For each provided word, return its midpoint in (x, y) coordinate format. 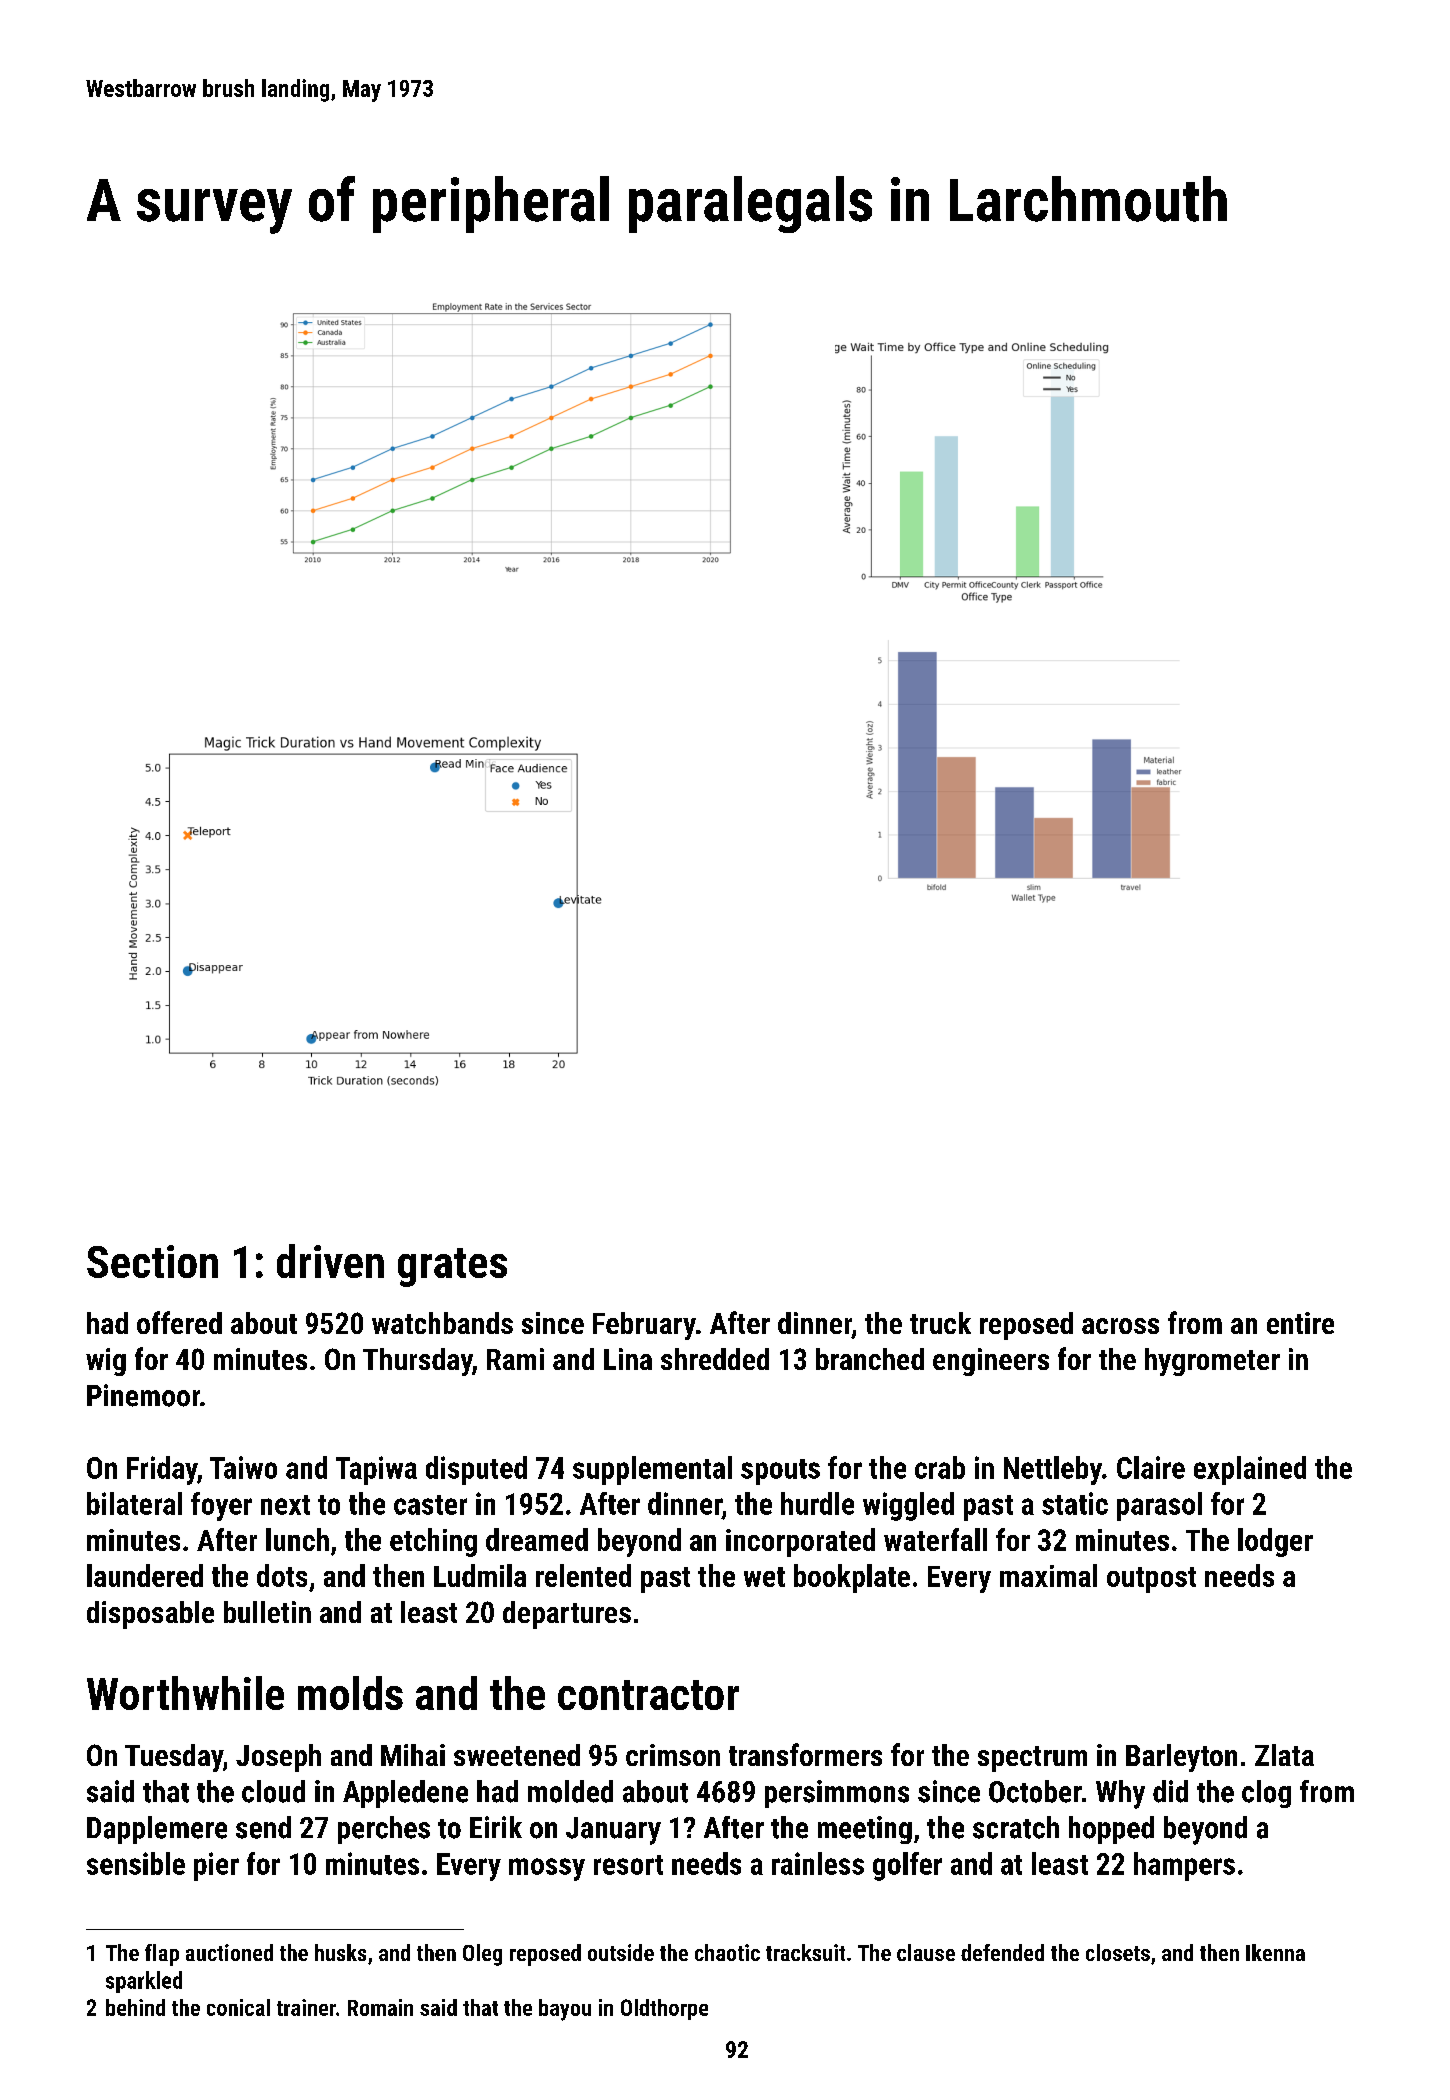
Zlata (1284, 1755)
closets (1118, 1952)
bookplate (852, 1578)
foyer (221, 1506)
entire (1300, 1323)
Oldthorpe (664, 2009)
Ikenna (1275, 1952)
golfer (907, 1866)
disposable (150, 1615)
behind (135, 2007)
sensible (136, 1863)
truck (940, 1323)
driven (330, 1261)
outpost (1151, 1580)
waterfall (935, 1539)
